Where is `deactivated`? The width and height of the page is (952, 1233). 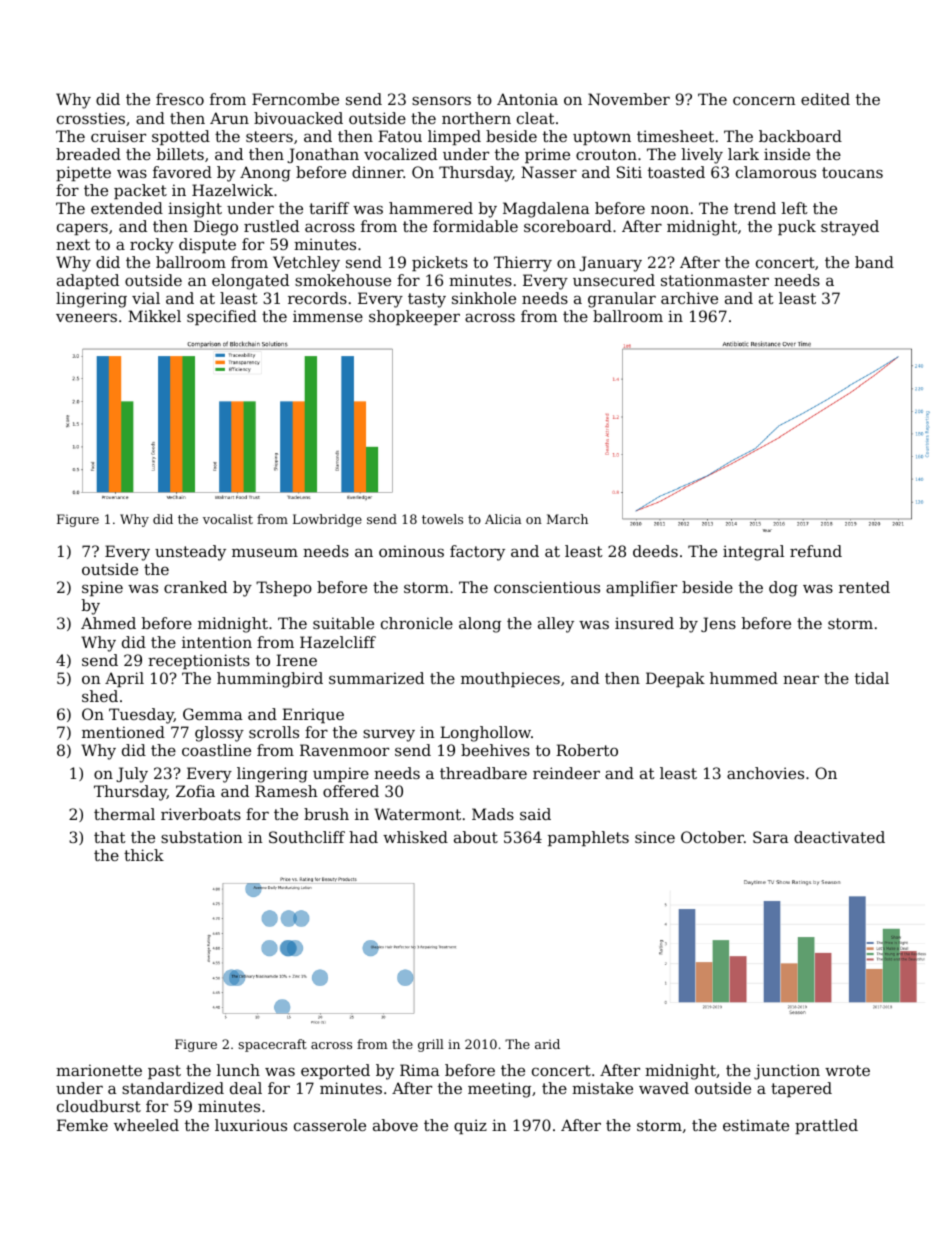 deactivated is located at coordinates (839, 837).
